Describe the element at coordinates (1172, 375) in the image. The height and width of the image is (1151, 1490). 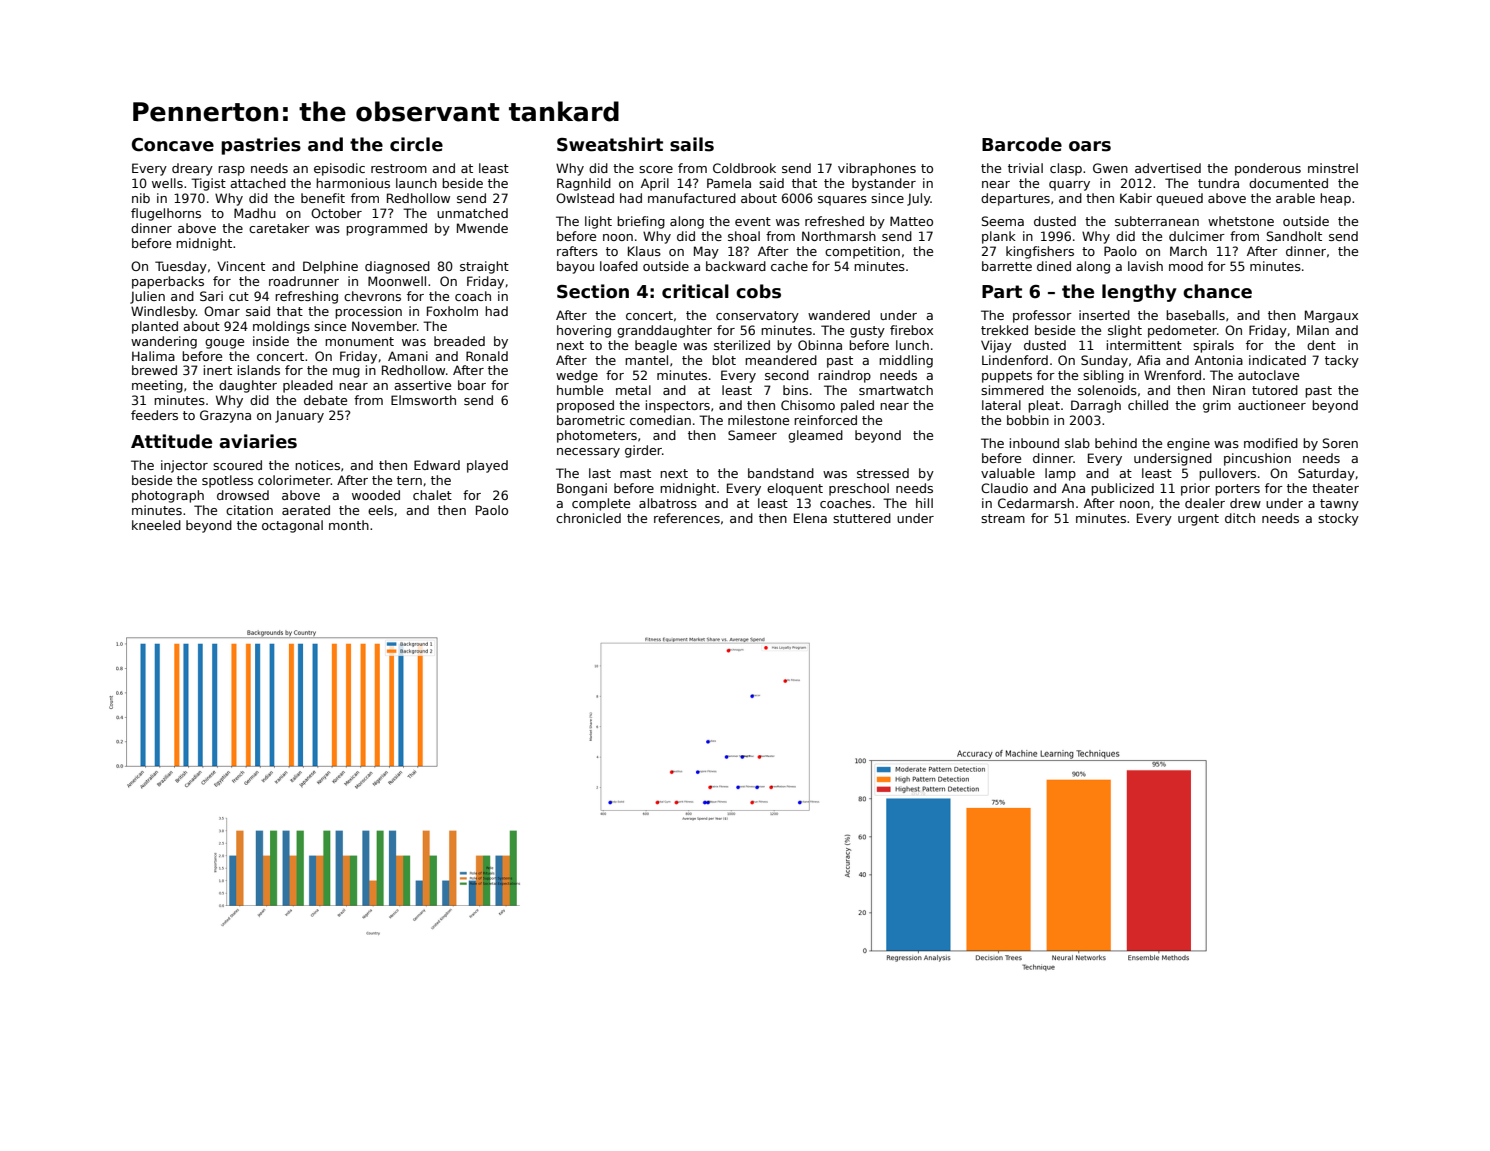
I see `Wrenford` at that location.
